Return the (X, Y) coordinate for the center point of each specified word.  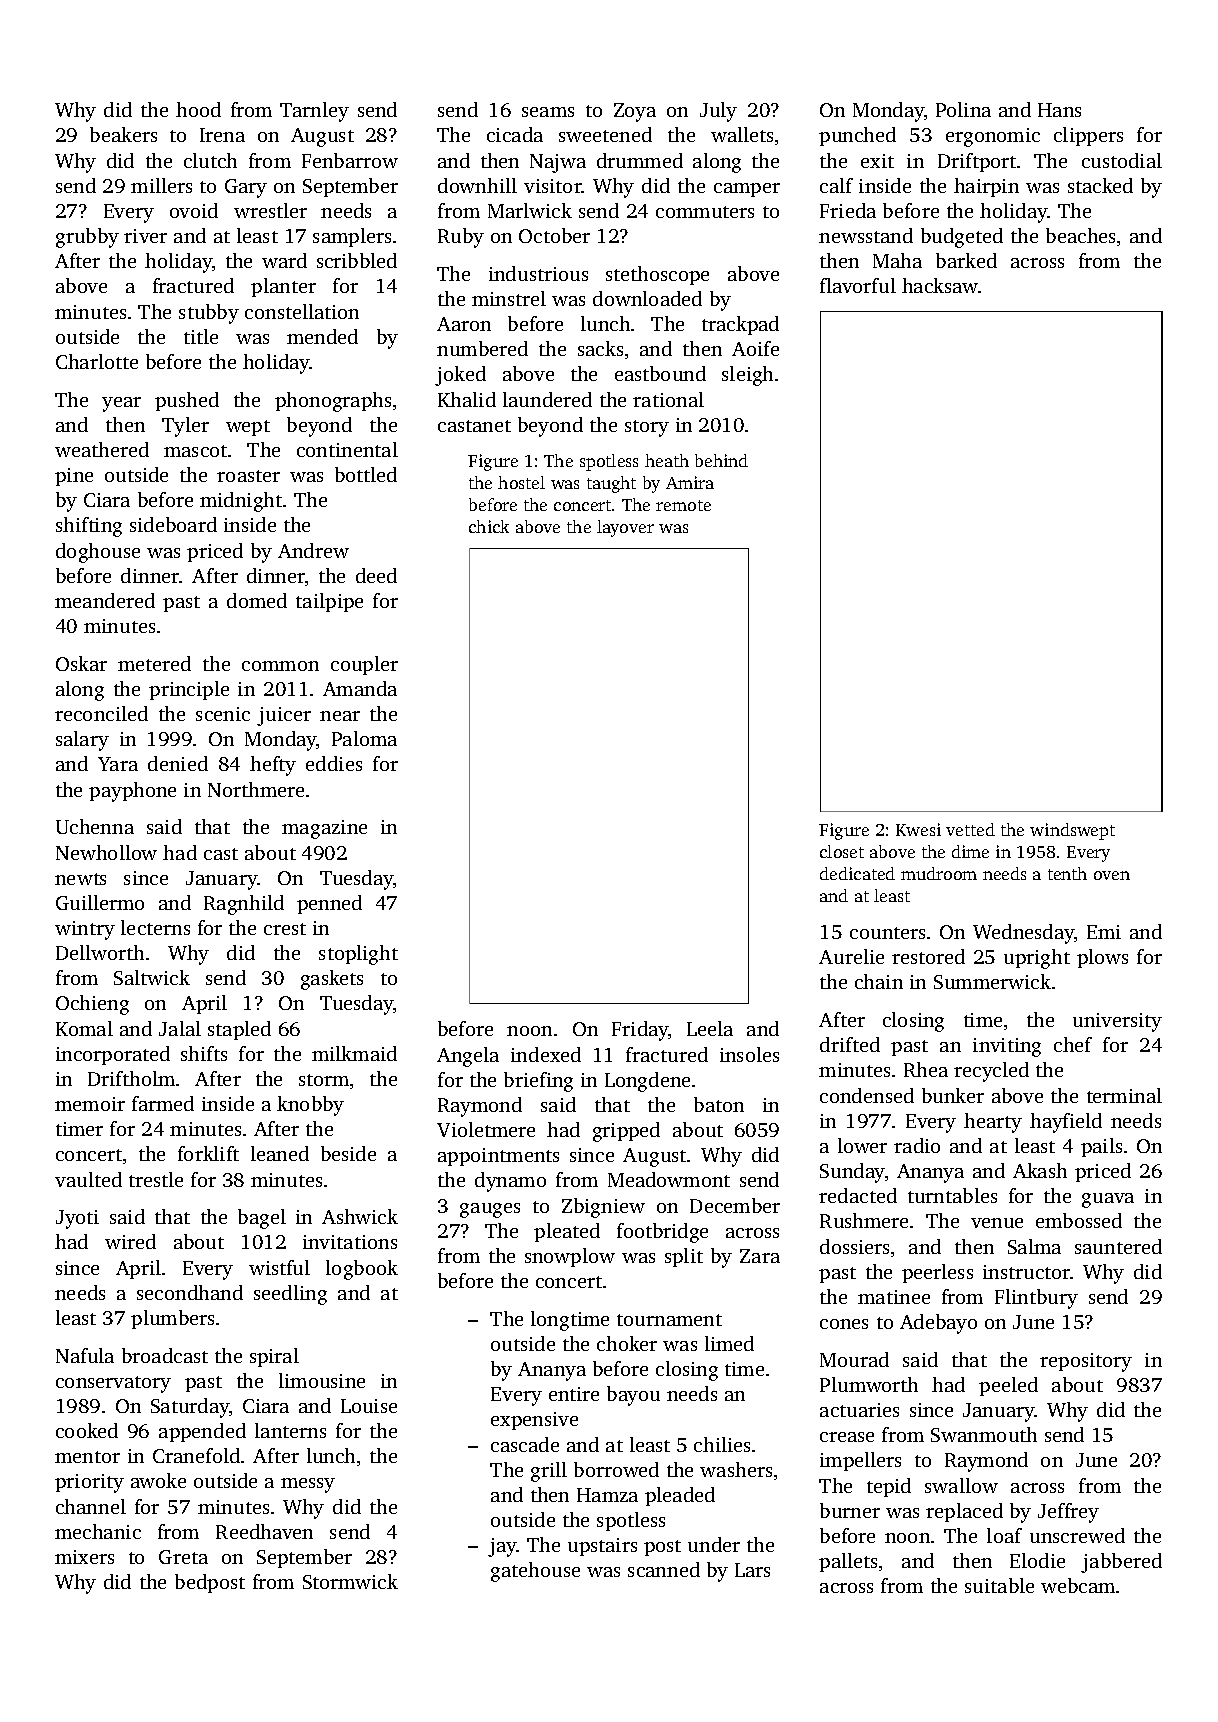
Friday (640, 1031)
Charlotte (97, 361)
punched (857, 136)
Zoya (635, 112)
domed (257, 600)
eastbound (660, 373)
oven (1112, 875)
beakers (123, 134)
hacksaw (940, 285)
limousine (322, 1380)
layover (625, 528)
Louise (369, 1406)
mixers (84, 1557)
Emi (1104, 932)
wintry (85, 930)
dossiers (854, 1246)
